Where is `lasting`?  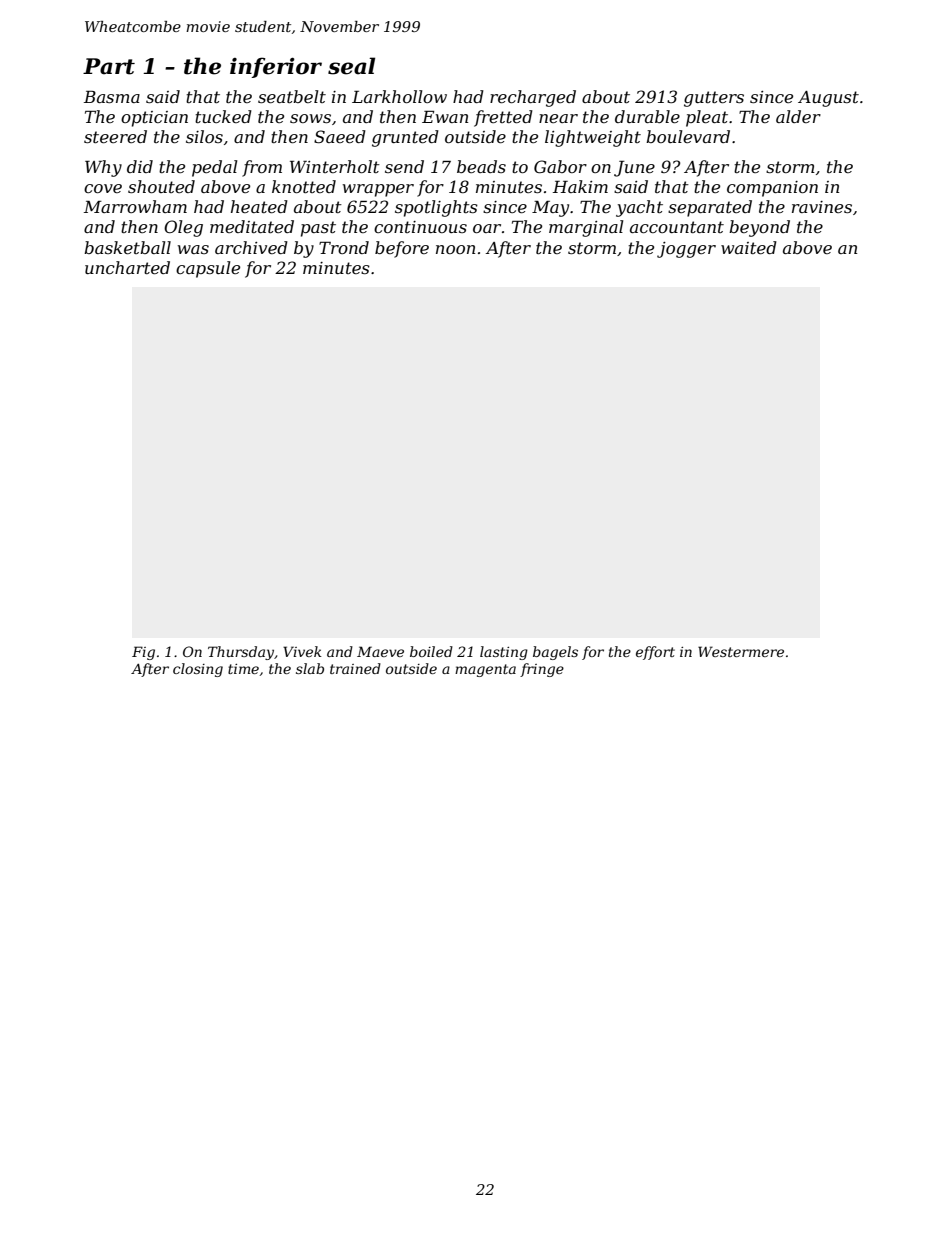 lasting is located at coordinates (504, 653).
